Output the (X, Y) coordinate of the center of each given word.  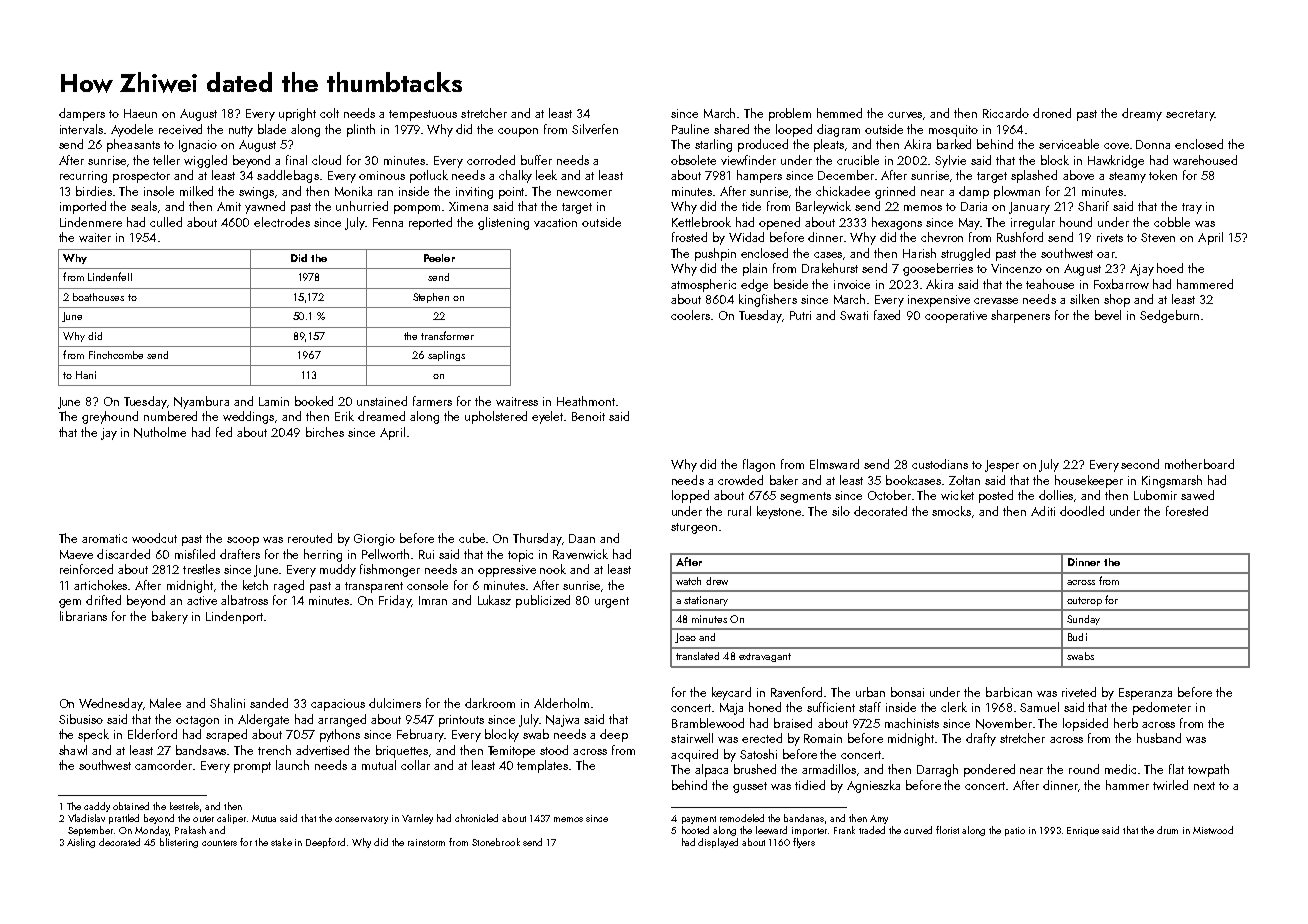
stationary (706, 601)
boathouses (98, 297)
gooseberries (938, 269)
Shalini (227, 703)
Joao (685, 638)
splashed (1034, 176)
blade (272, 129)
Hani (86, 375)
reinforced (86, 569)
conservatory (361, 820)
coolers (690, 315)
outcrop (1084, 601)
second (1140, 464)
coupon (518, 132)
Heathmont (586, 401)
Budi (1077, 637)
